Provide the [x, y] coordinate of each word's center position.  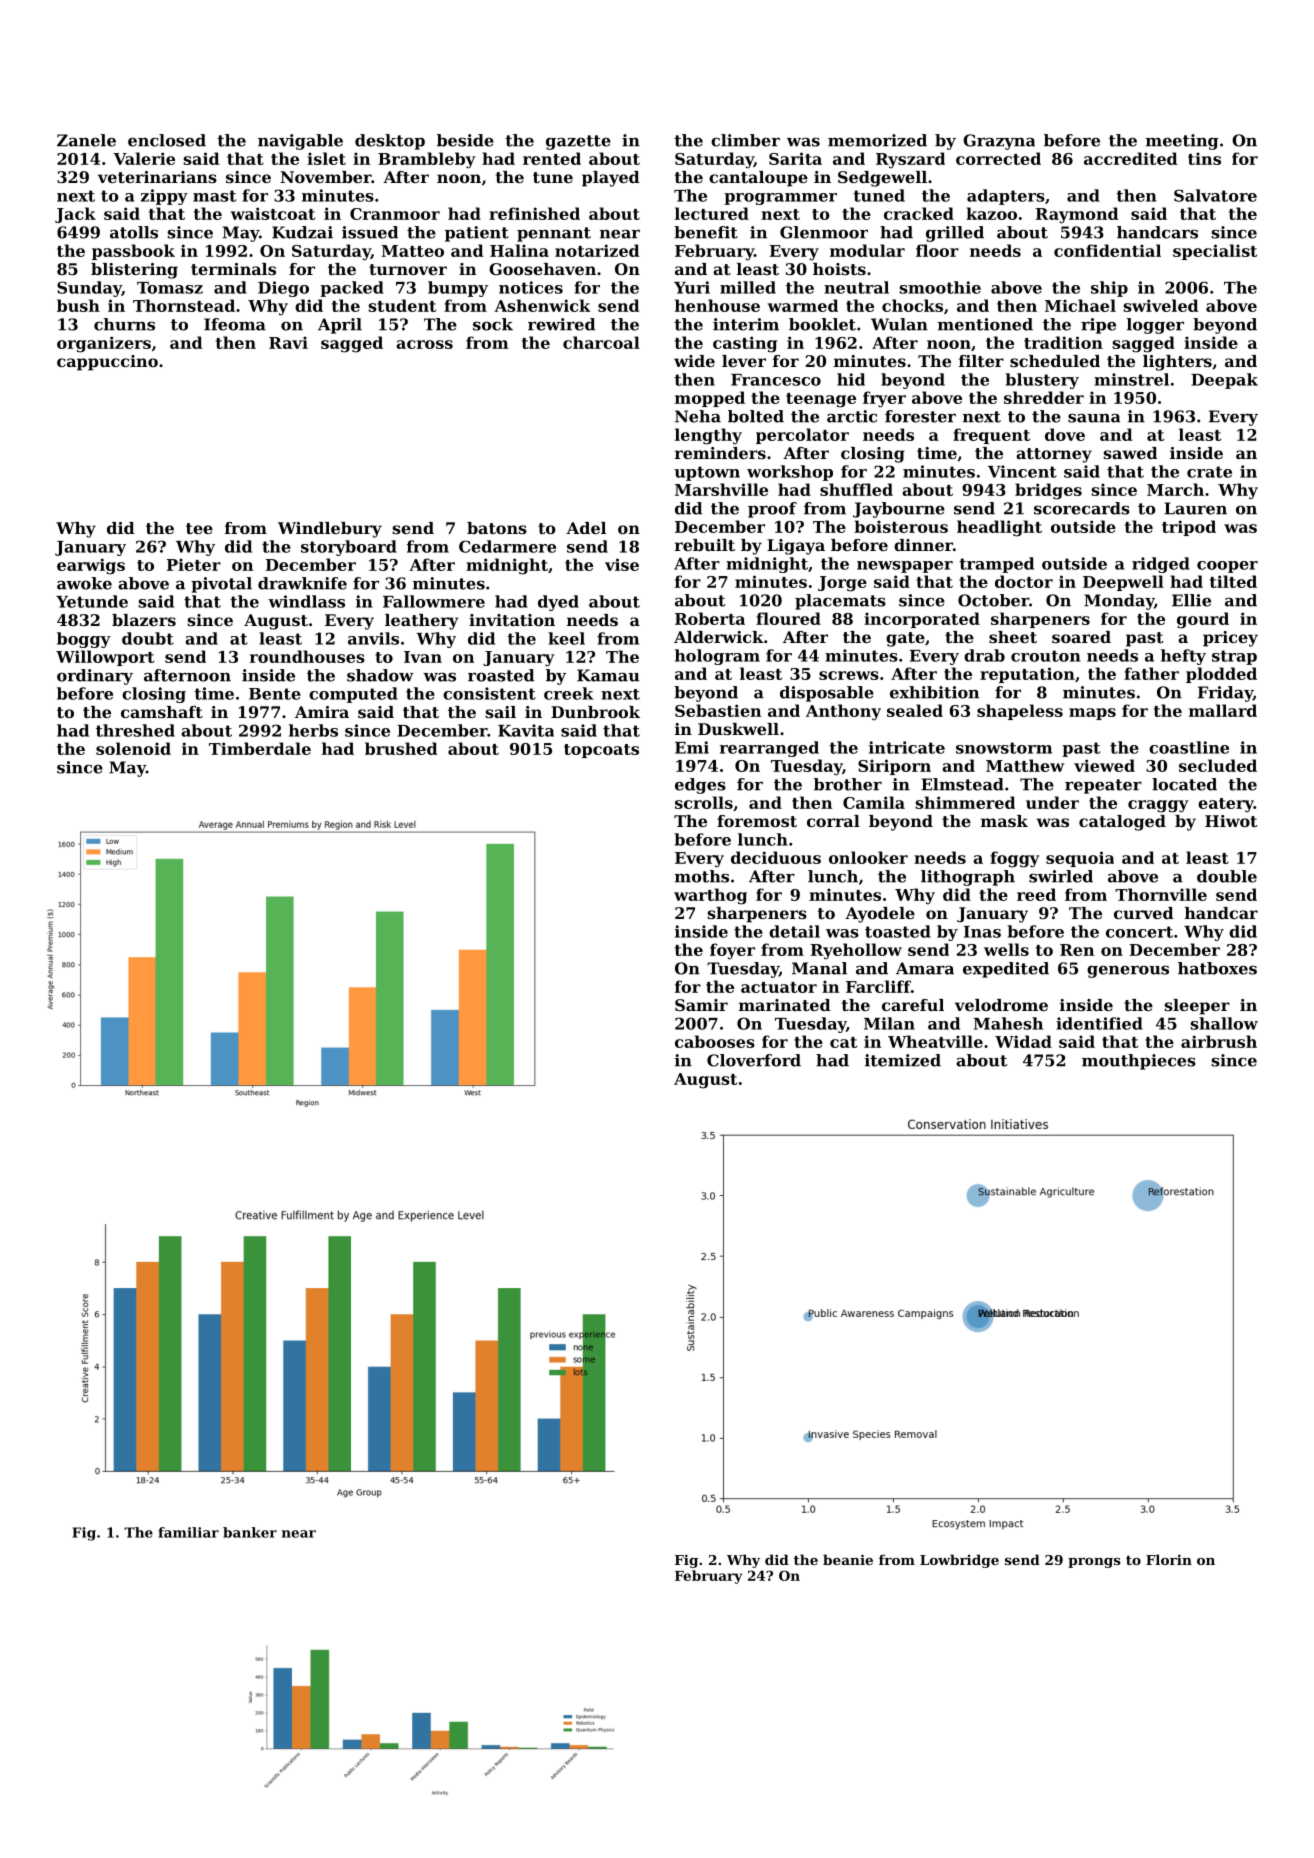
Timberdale [260, 748]
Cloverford [754, 1060]
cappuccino [107, 363]
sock [493, 324]
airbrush [1219, 1041]
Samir [701, 1005]
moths [702, 876]
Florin [1169, 1559]
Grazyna [999, 142]
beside [465, 140]
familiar [188, 1532]
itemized [903, 1060]
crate [1209, 472]
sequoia [1080, 859]
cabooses [715, 1041]
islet [326, 158]
